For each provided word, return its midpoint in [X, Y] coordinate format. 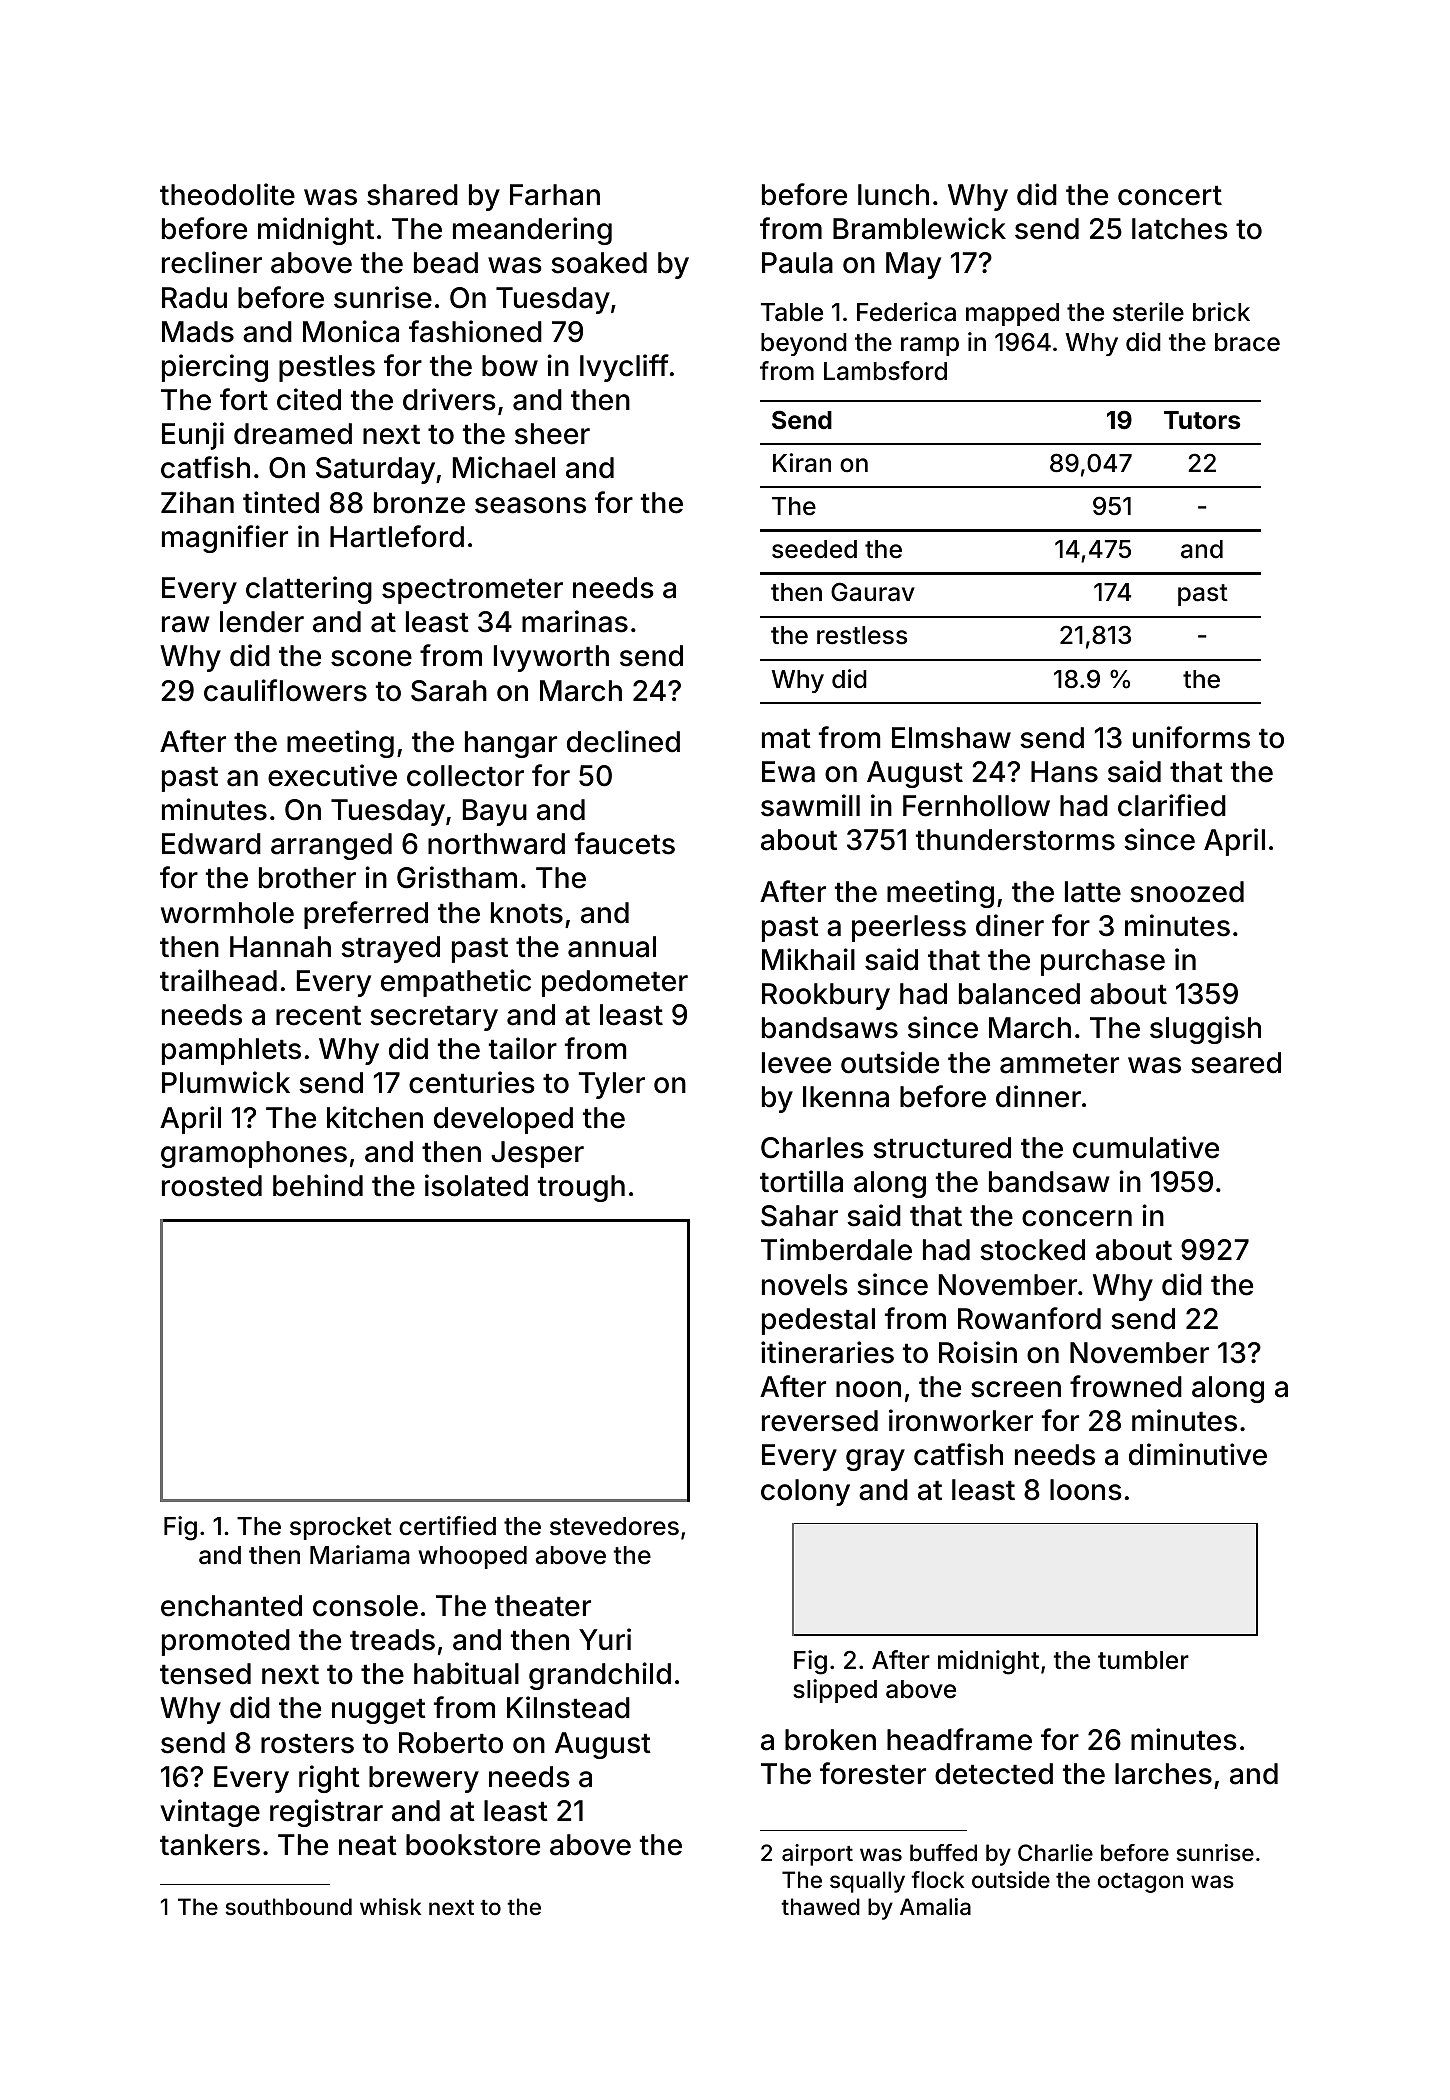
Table [792, 312]
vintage [210, 1813]
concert [1170, 196]
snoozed [1187, 892]
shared [412, 195]
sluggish [1205, 1030]
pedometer [615, 983]
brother [307, 878]
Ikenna [846, 1097]
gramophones [254, 1154]
